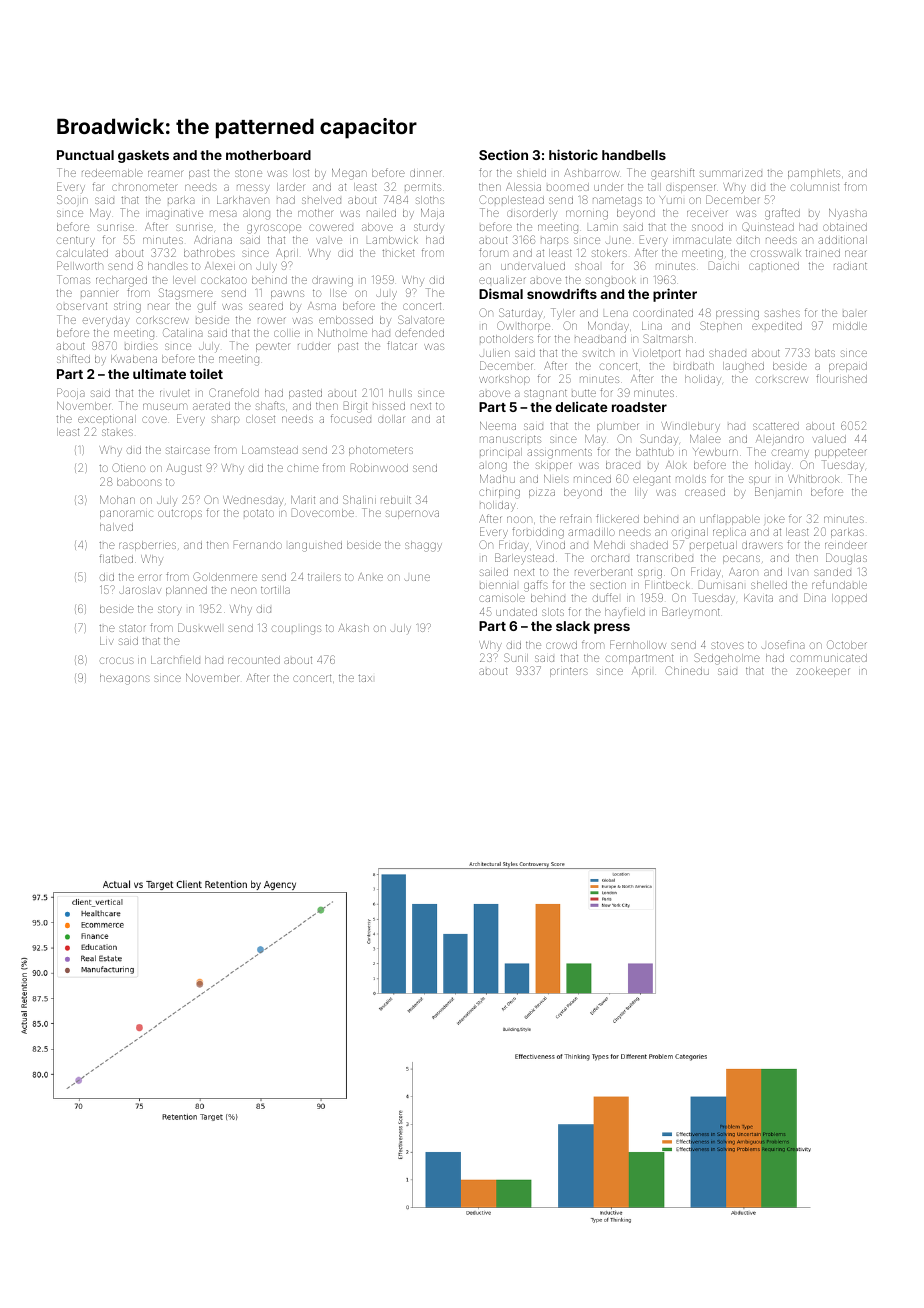 This screenshot has width=924, height=1308. I want to click on century, so click(76, 241).
